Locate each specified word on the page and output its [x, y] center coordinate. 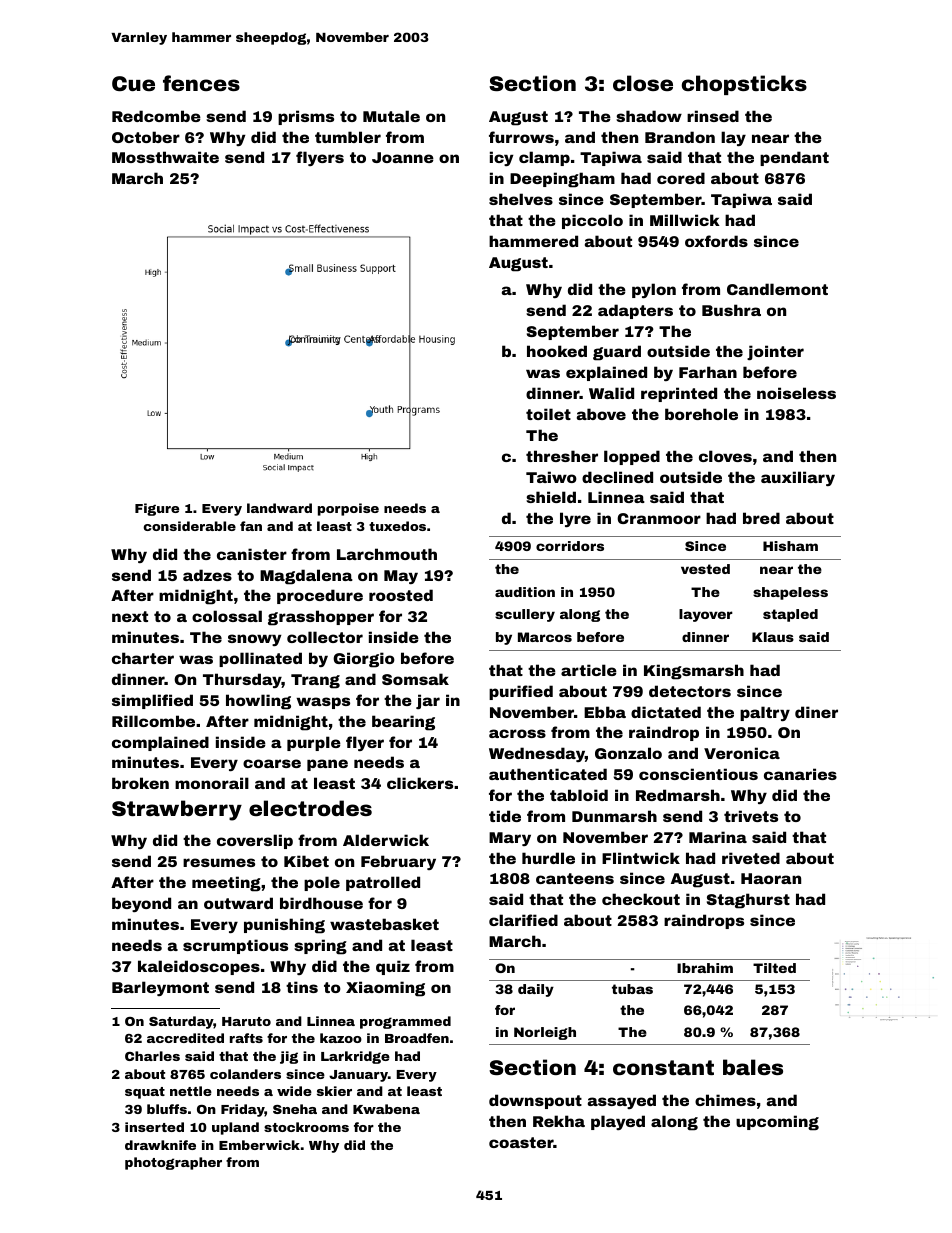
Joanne [403, 157]
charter [143, 658]
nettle [191, 1091]
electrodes [310, 808]
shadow [649, 116]
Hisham [790, 546]
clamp [544, 158]
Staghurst [748, 901]
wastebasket [384, 924]
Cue [133, 83]
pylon [654, 290]
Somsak [415, 679]
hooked [557, 351]
